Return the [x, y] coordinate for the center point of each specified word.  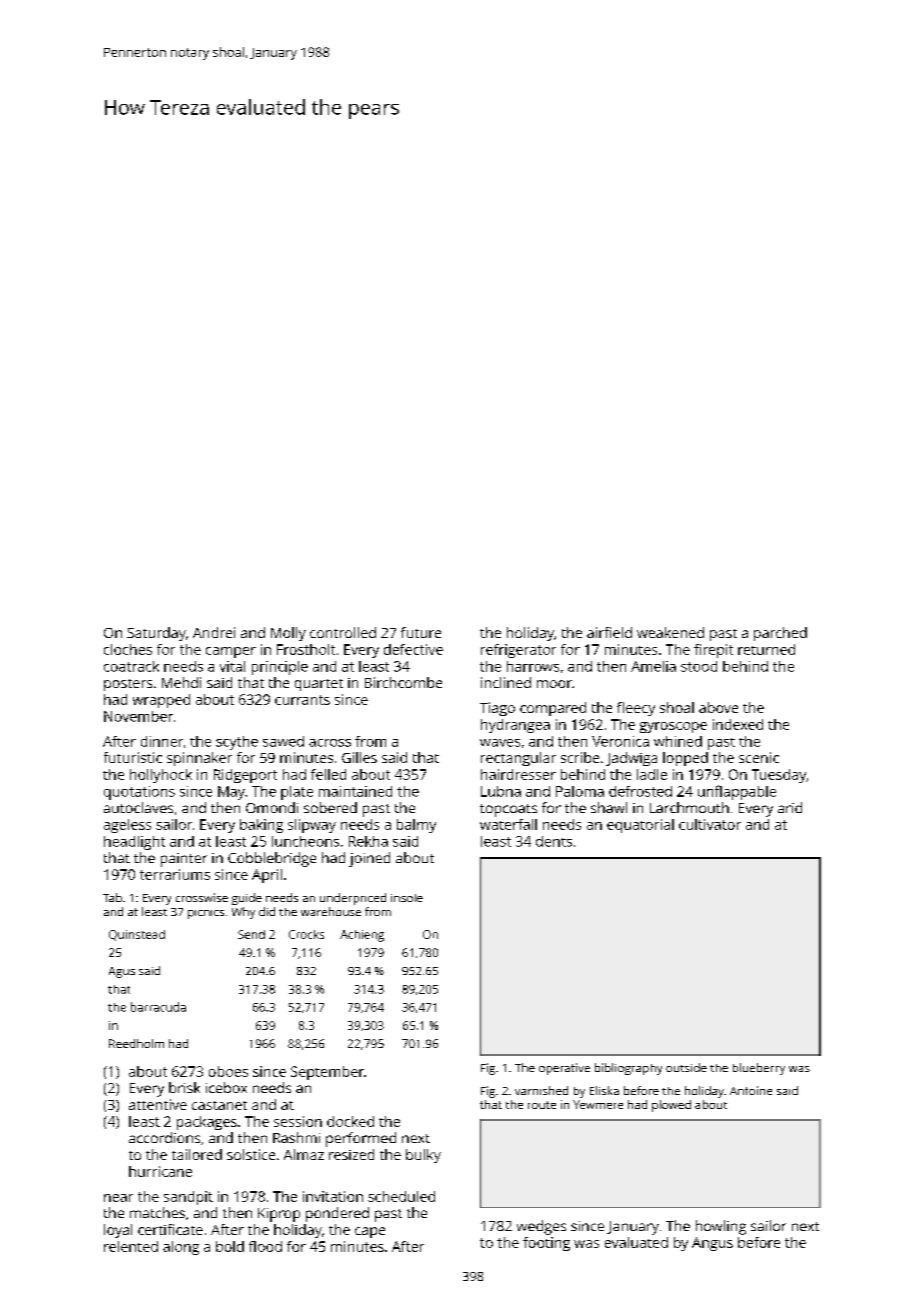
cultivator [710, 824]
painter [184, 860]
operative [564, 1069]
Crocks [306, 934]
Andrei [214, 632]
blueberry [759, 1069]
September [327, 1073]
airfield [609, 632]
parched [780, 634]
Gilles [359, 757]
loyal [118, 1231]
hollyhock [161, 776]
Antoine [751, 1090]
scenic [759, 757]
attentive [158, 1104]
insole [407, 898]
